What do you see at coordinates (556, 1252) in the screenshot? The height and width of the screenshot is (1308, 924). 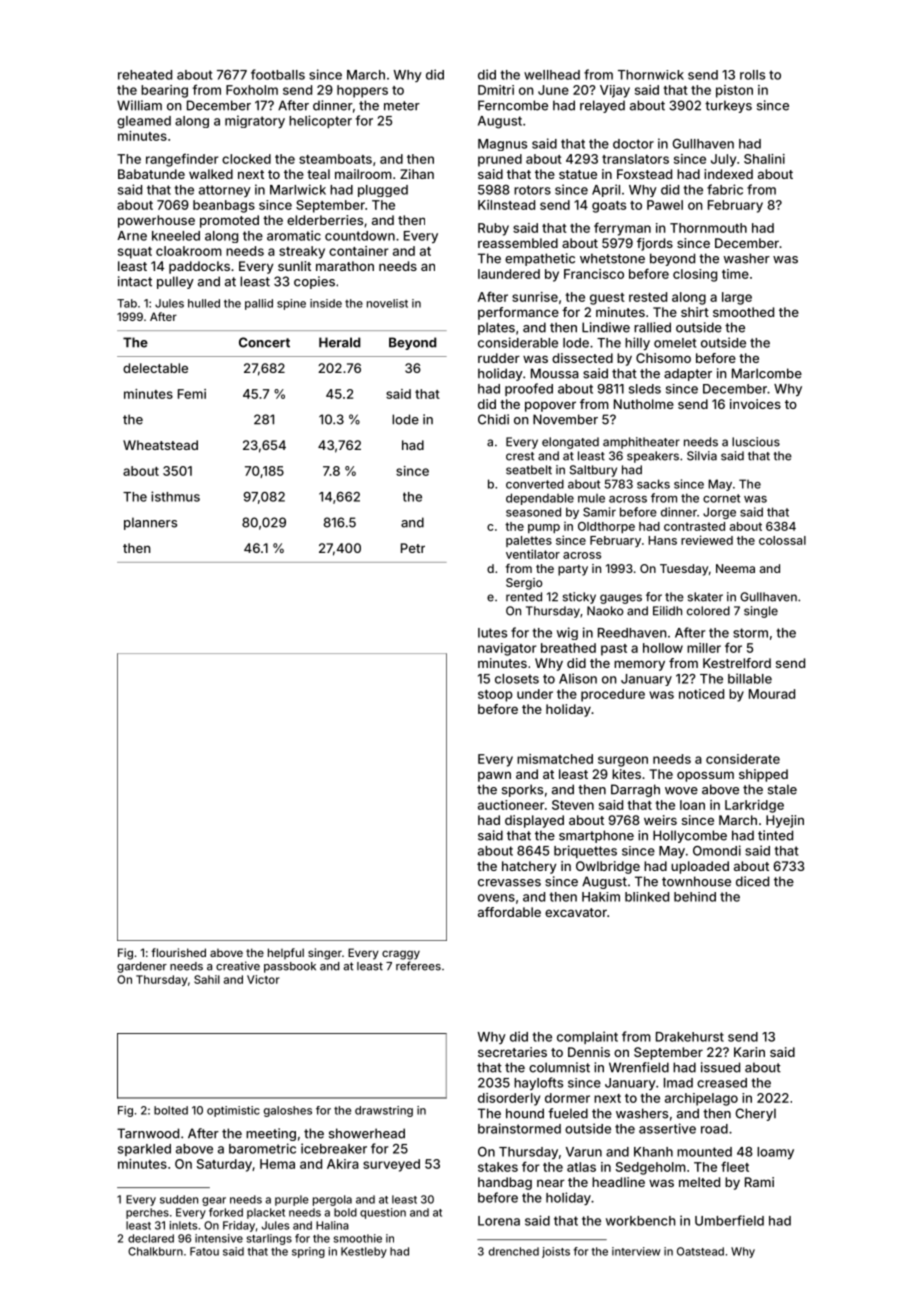 I see `joists` at bounding box center [556, 1252].
